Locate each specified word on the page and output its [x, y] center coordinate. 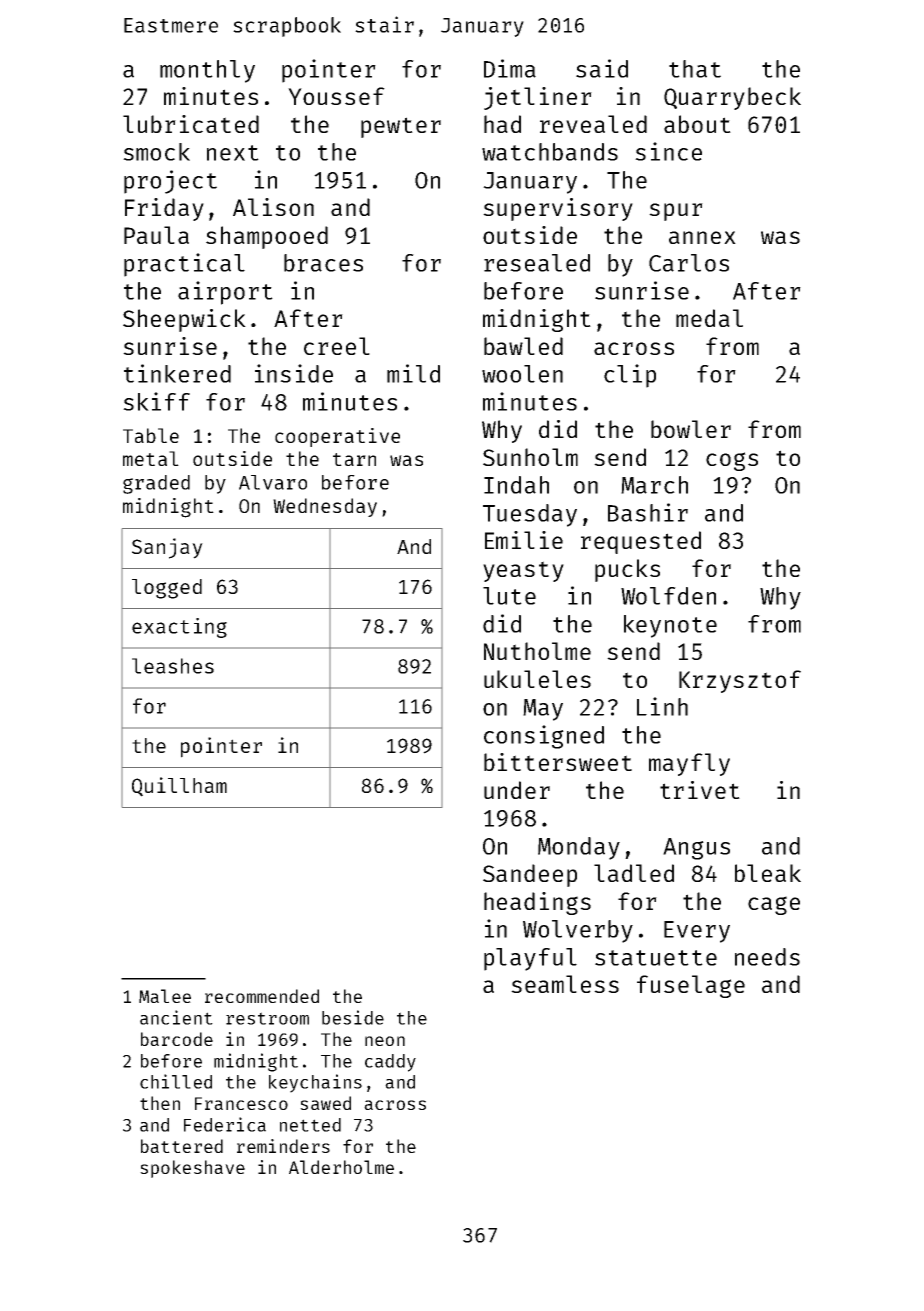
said [602, 68]
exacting [179, 628]
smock [156, 152]
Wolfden [668, 596]
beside [353, 1017]
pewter [401, 127]
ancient [176, 1017]
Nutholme [537, 651]
